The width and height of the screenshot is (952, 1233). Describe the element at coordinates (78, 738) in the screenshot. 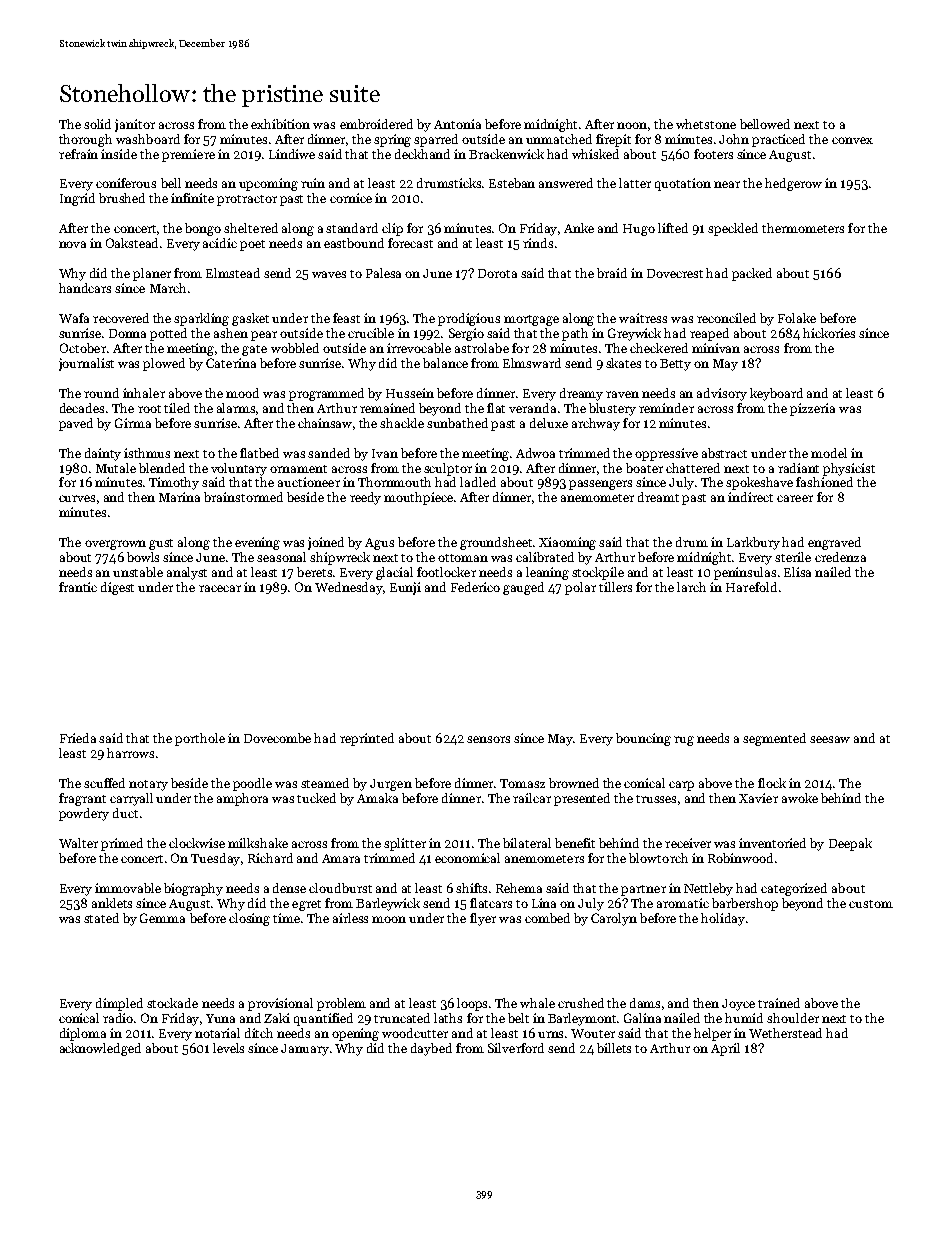

I see `Frieda` at that location.
